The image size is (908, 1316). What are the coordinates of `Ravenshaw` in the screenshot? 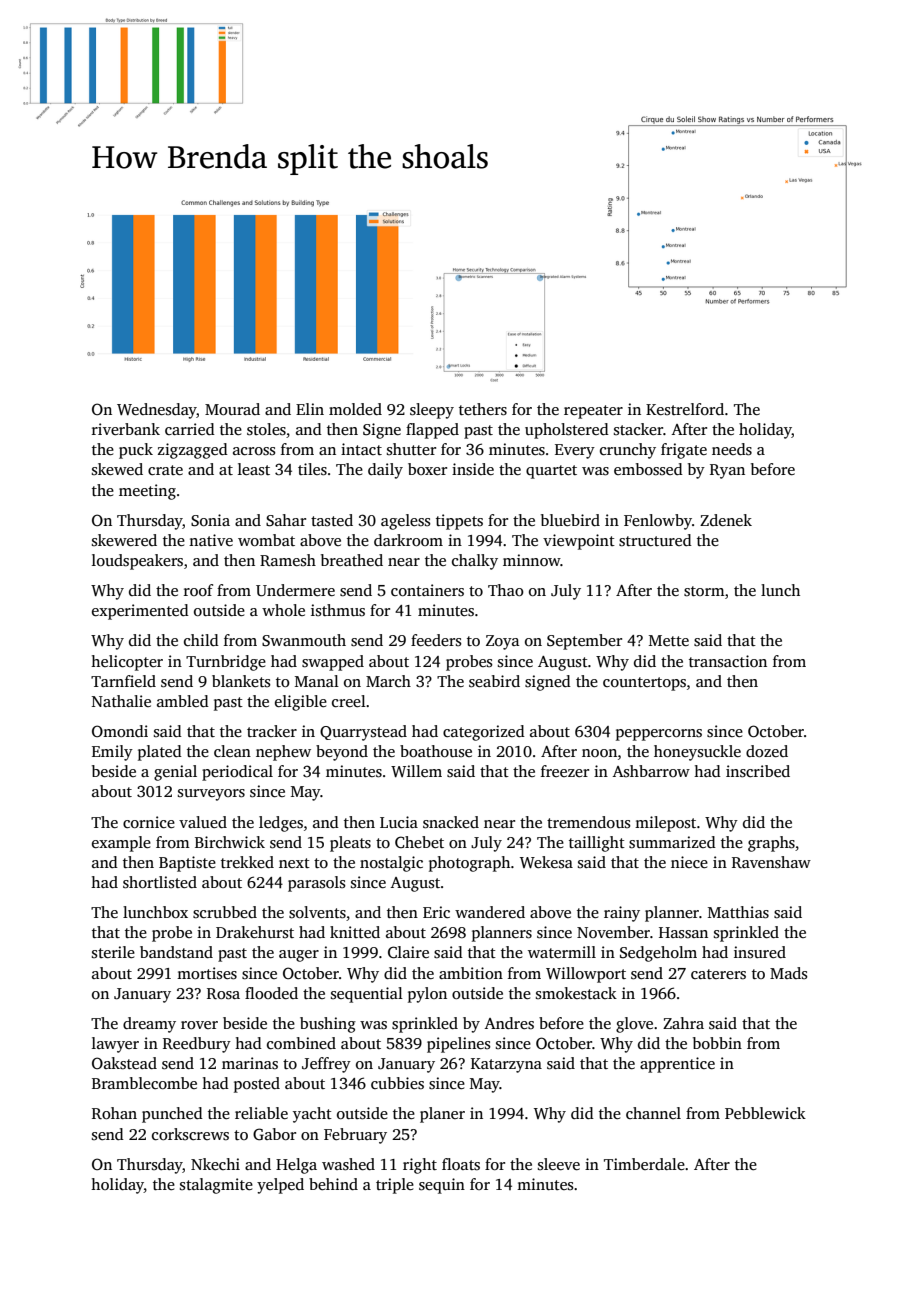 It's located at (771, 862).
